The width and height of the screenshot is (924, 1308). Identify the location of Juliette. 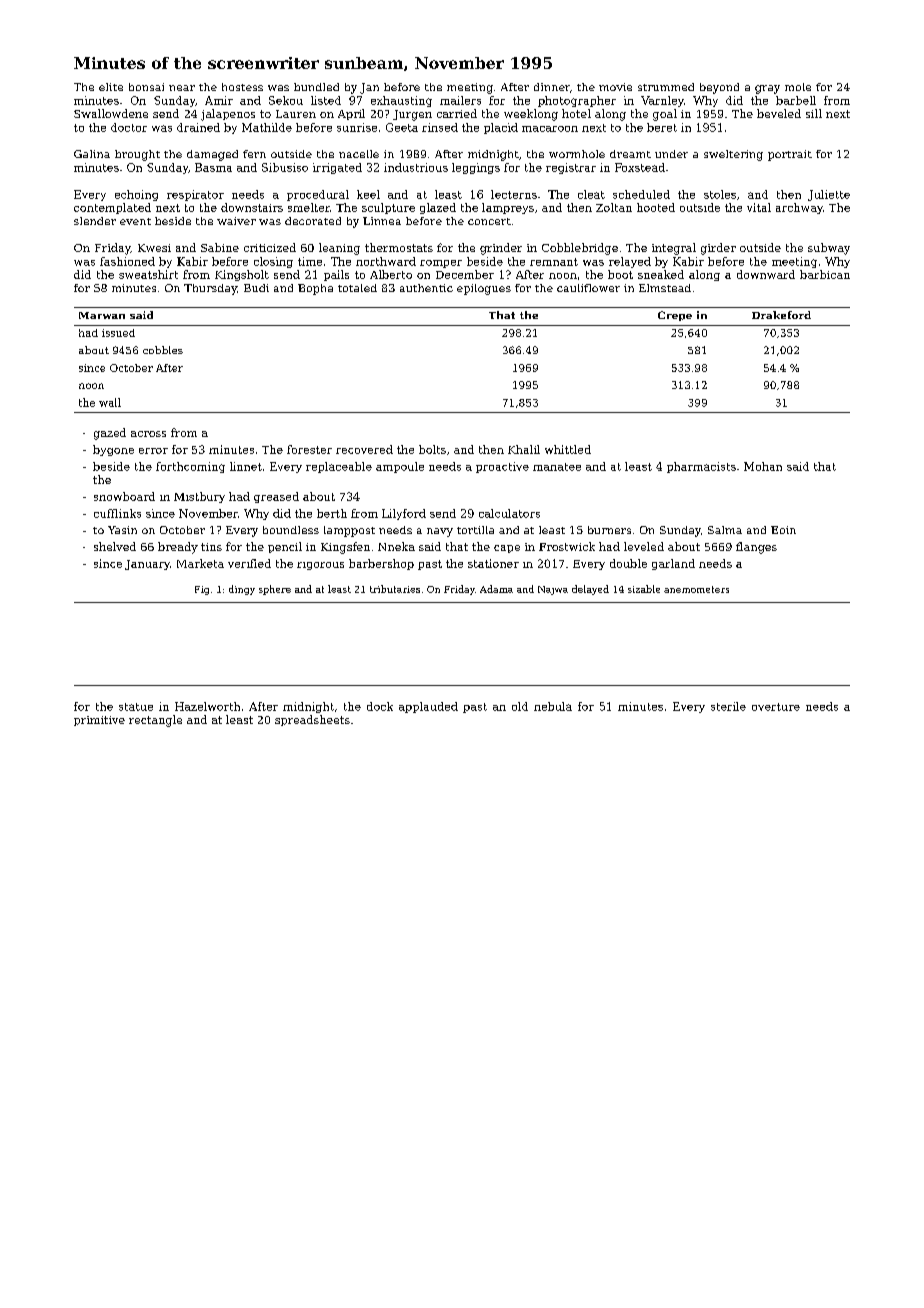
(829, 195).
